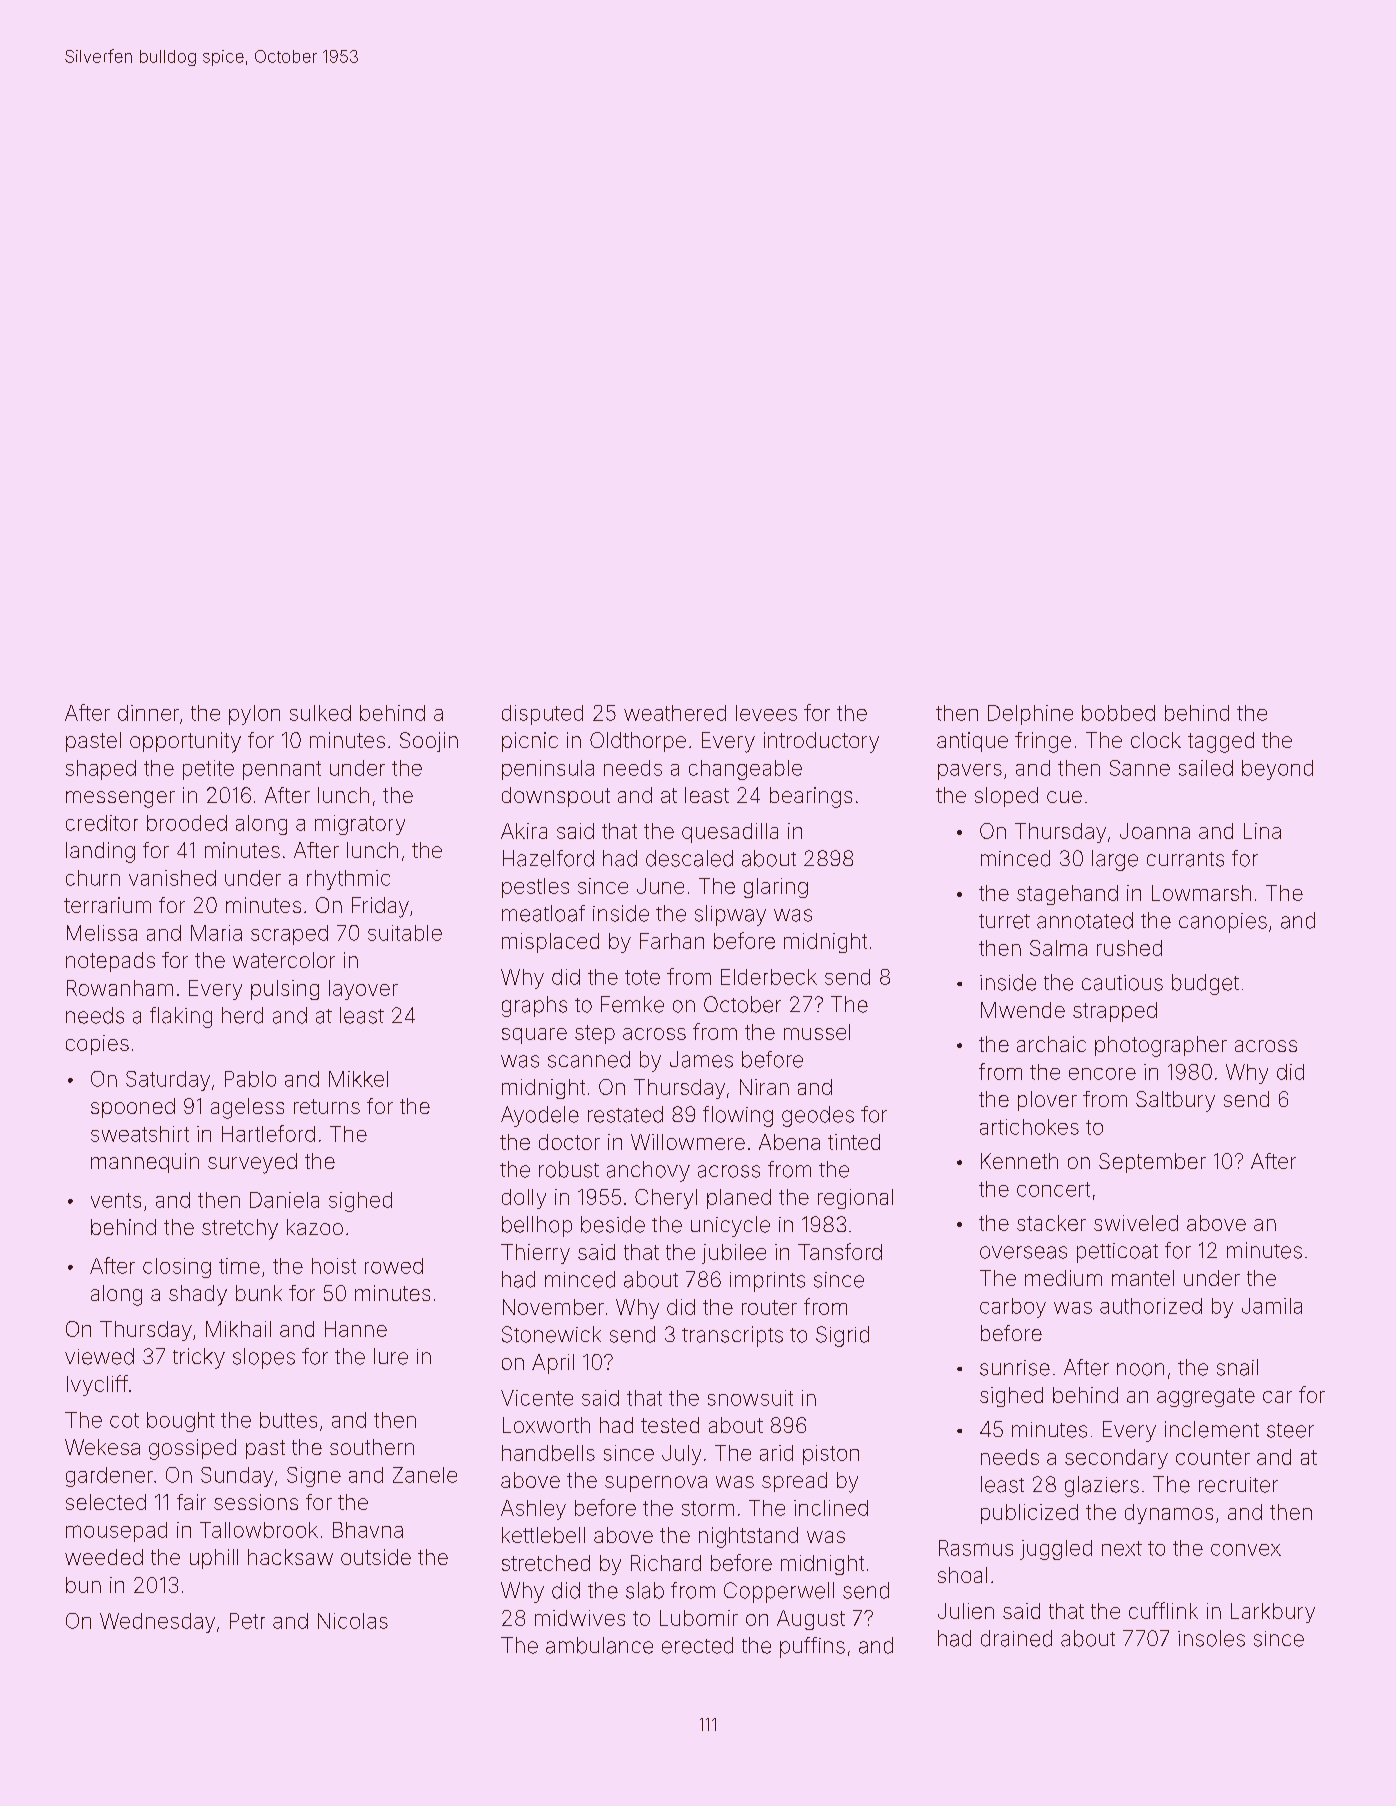 Image resolution: width=1396 pixels, height=1806 pixels. I want to click on Lina, so click(1262, 831).
